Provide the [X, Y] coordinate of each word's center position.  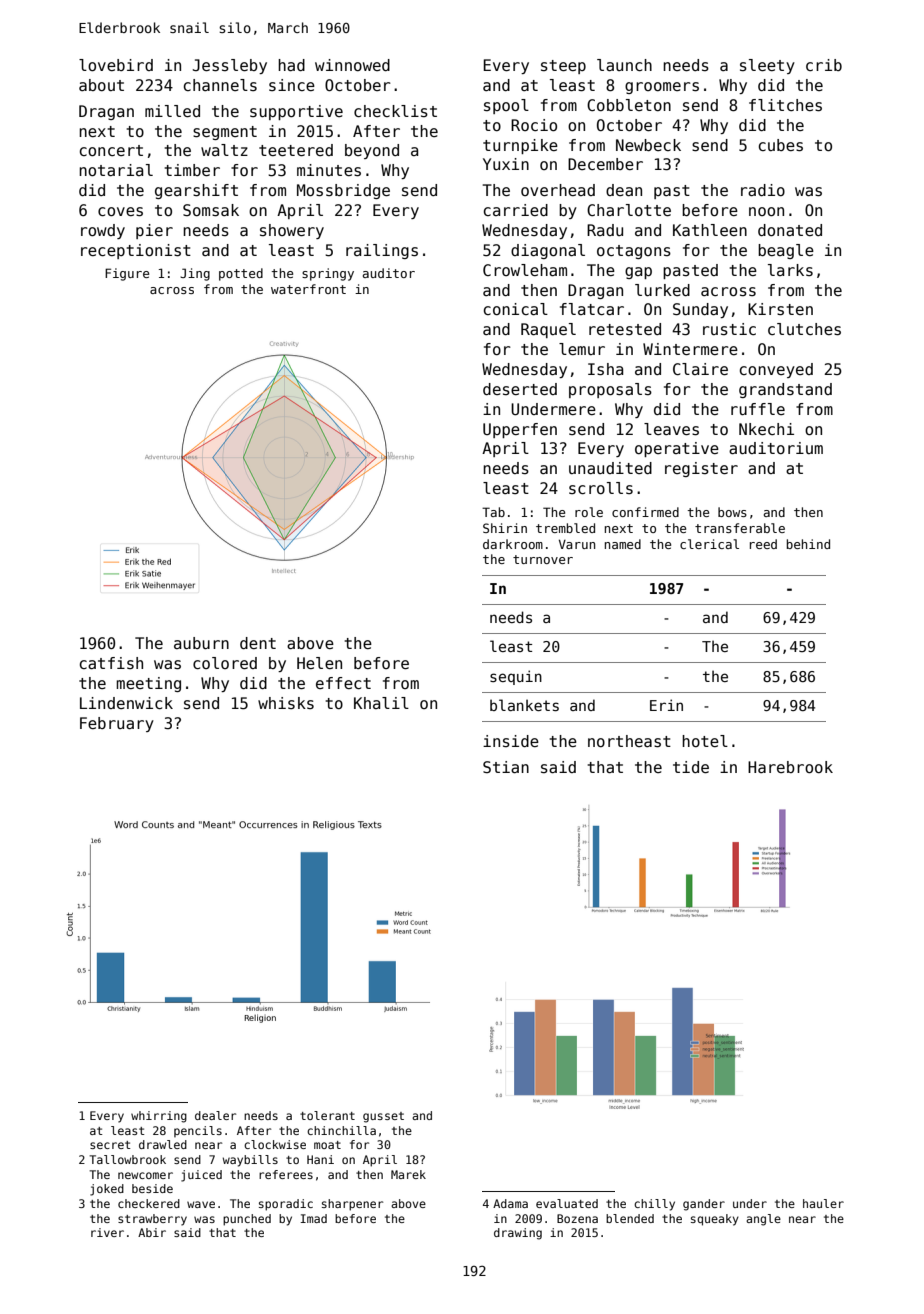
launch [624, 65]
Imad [313, 1218]
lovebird [116, 65]
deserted [520, 389]
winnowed [352, 65]
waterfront [308, 289]
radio [763, 190]
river [107, 1232]
